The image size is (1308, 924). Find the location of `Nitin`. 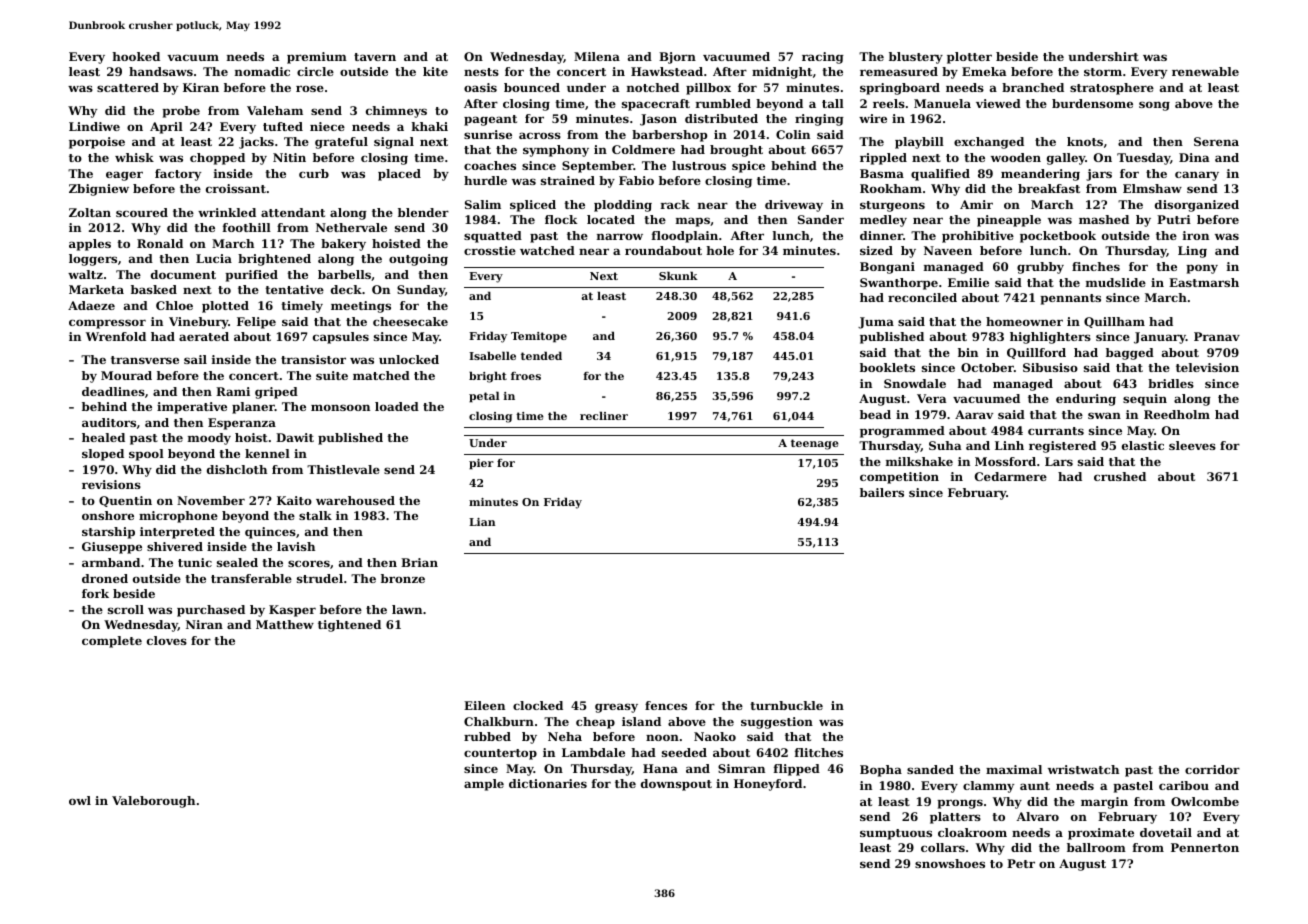

Nitin is located at coordinates (289, 157).
